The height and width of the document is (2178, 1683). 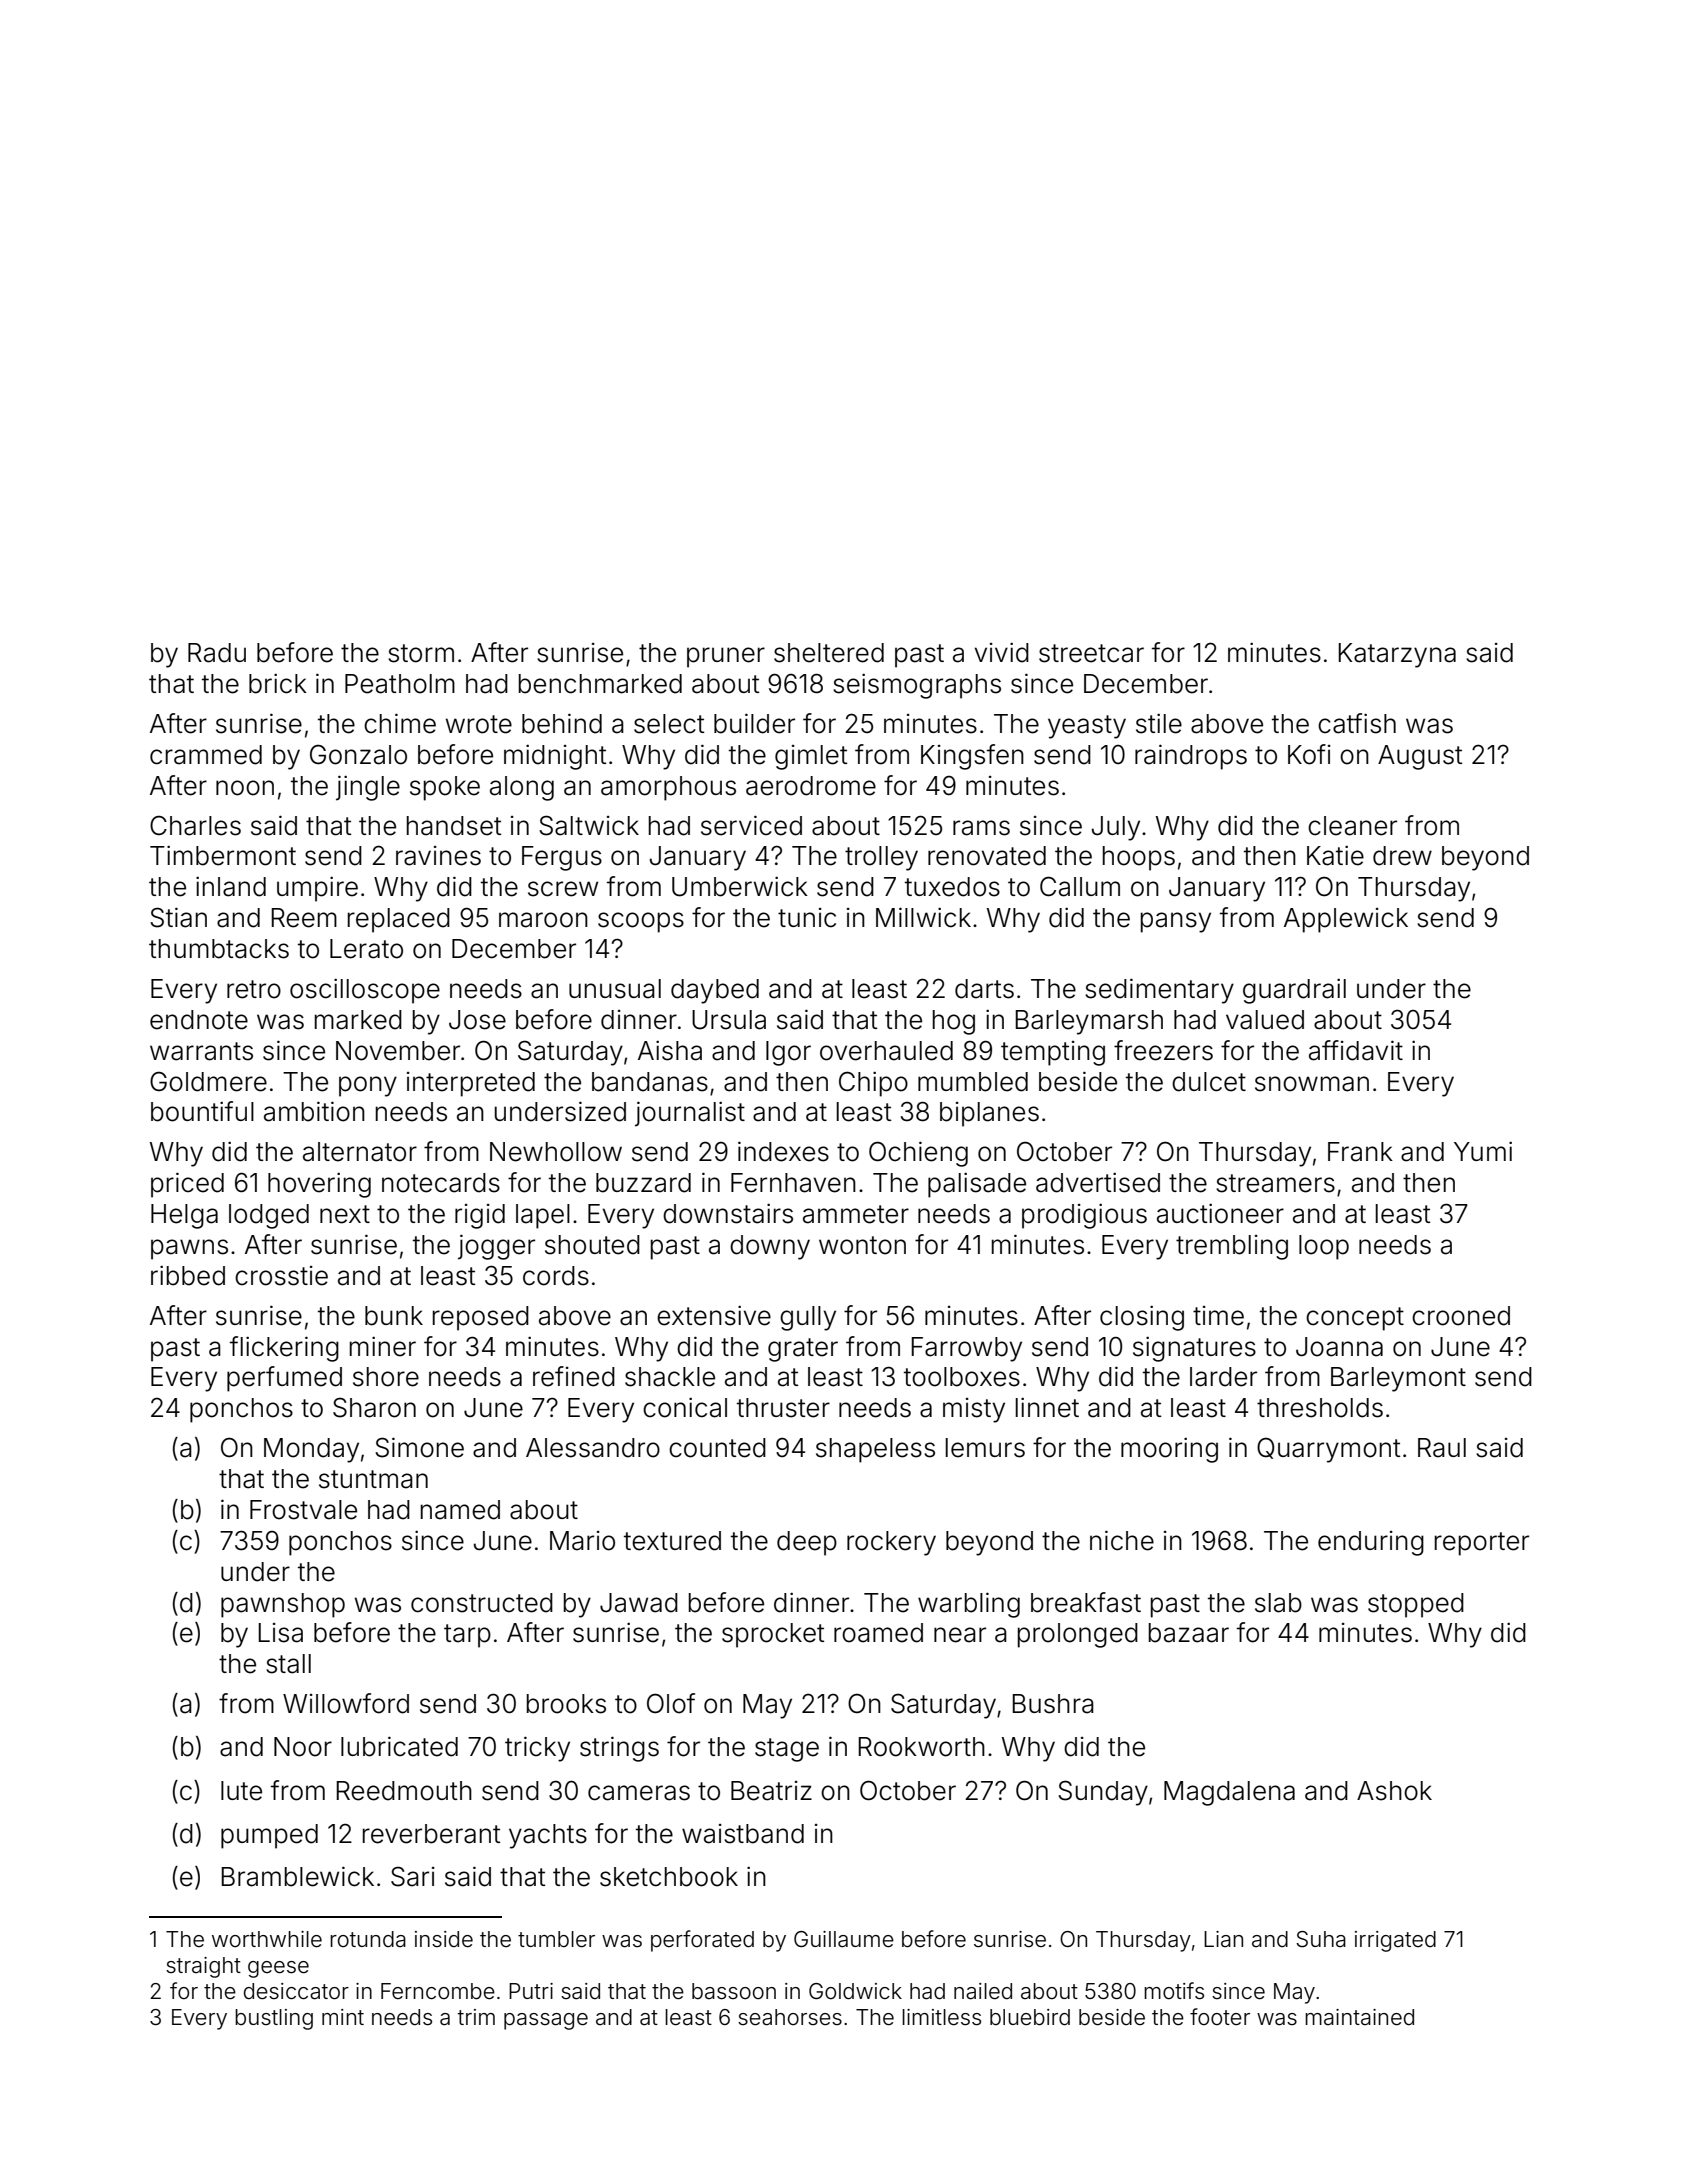 What do you see at coordinates (178, 917) in the document?
I see `Stian` at bounding box center [178, 917].
